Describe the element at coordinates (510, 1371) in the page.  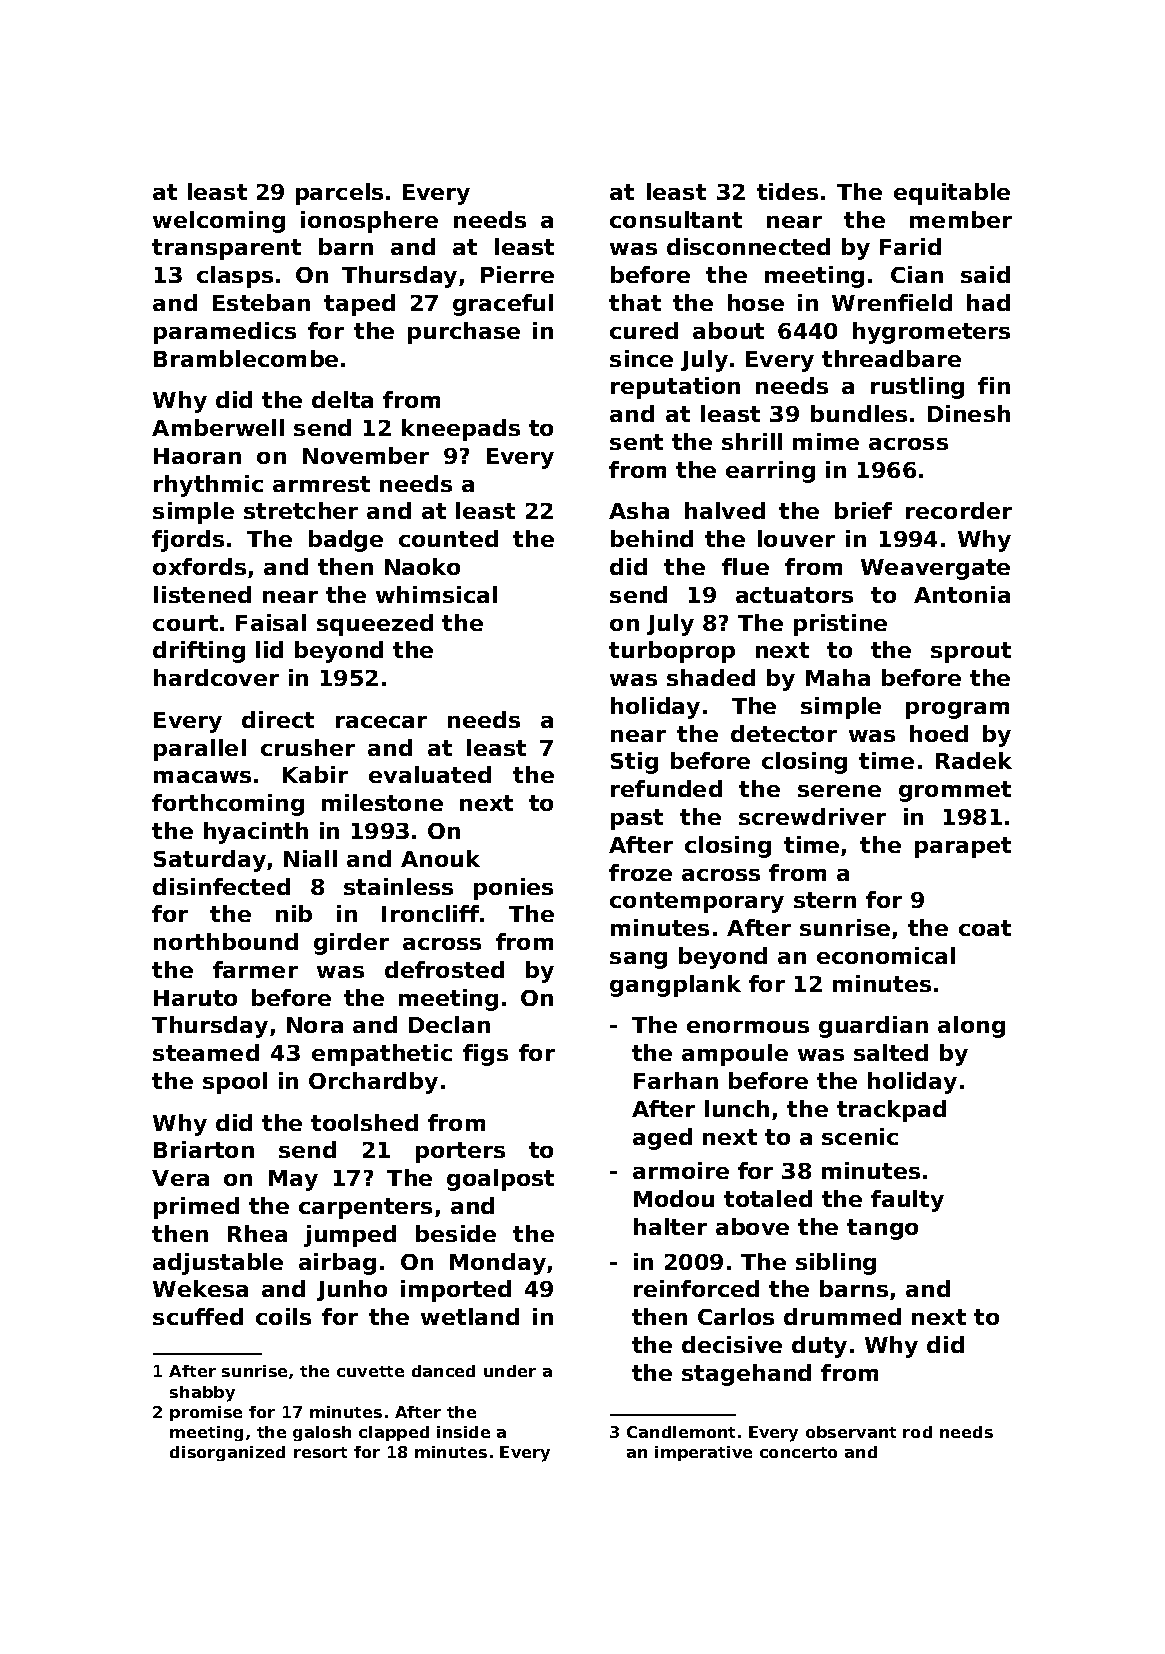
I see `under` at that location.
